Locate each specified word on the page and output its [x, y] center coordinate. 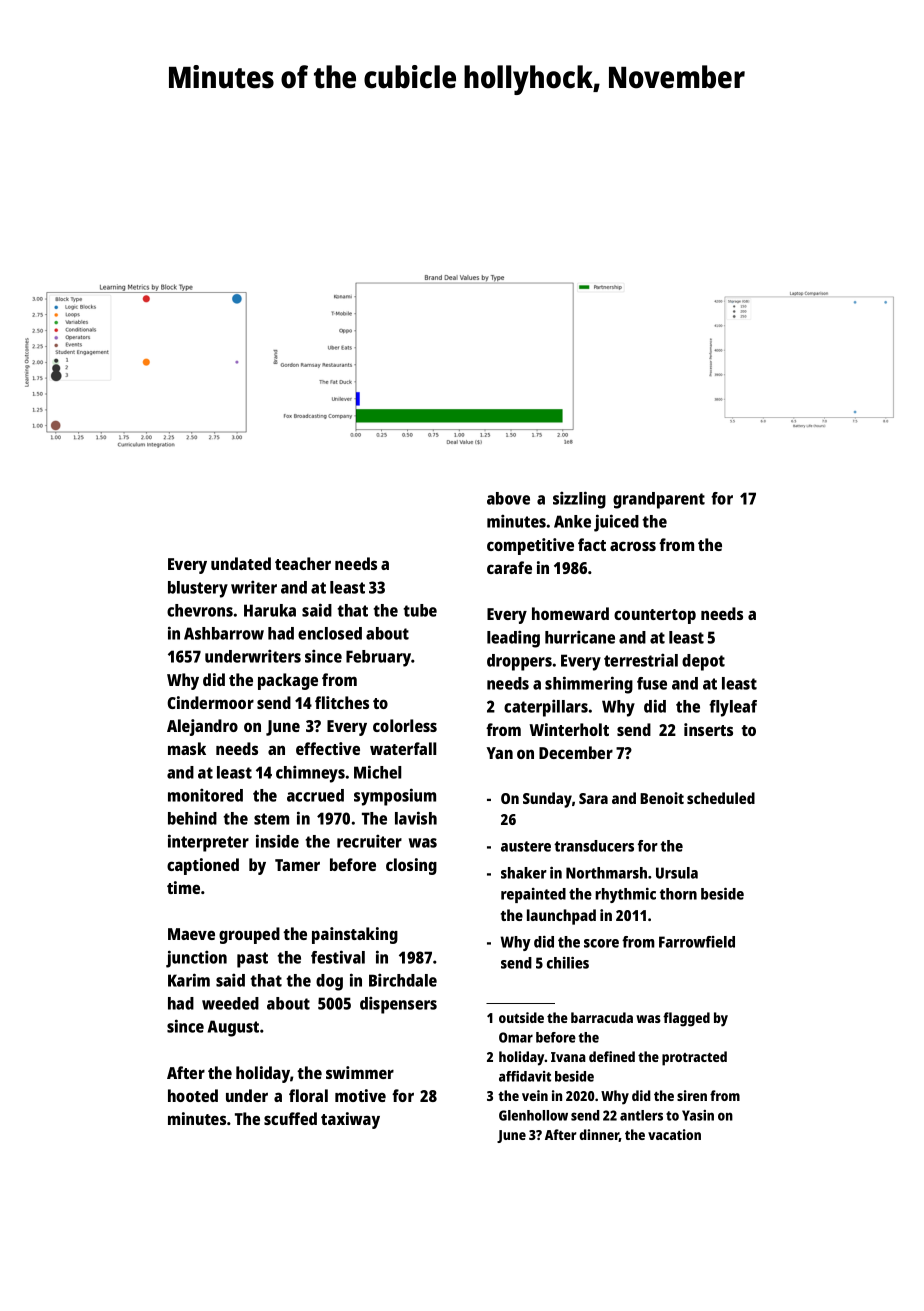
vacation [674, 1134]
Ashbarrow [224, 633]
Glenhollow [533, 1115]
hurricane [580, 637]
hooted [193, 1095]
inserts [708, 729]
